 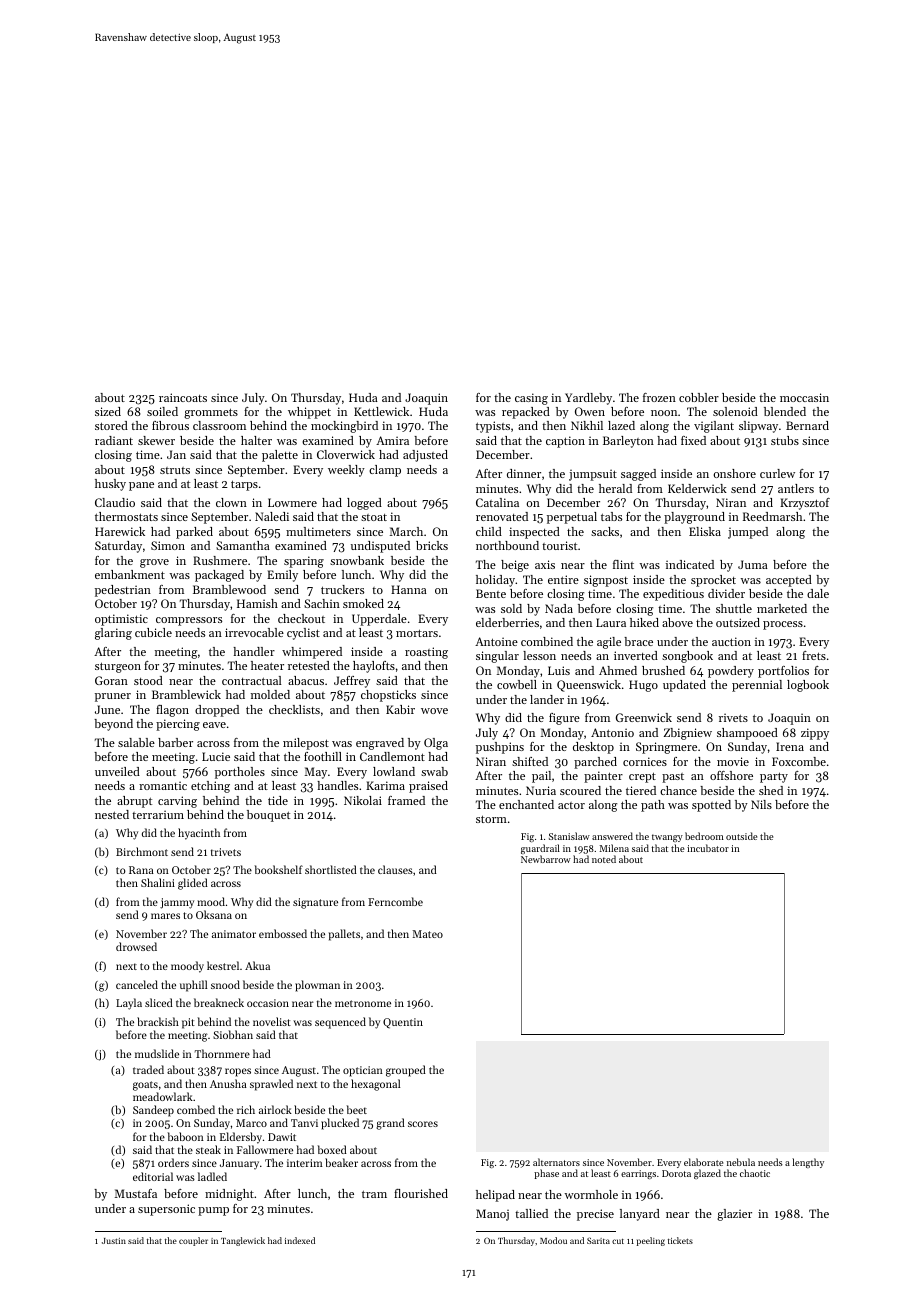 What do you see at coordinates (121, 620) in the screenshot?
I see `optimistic` at bounding box center [121, 620].
